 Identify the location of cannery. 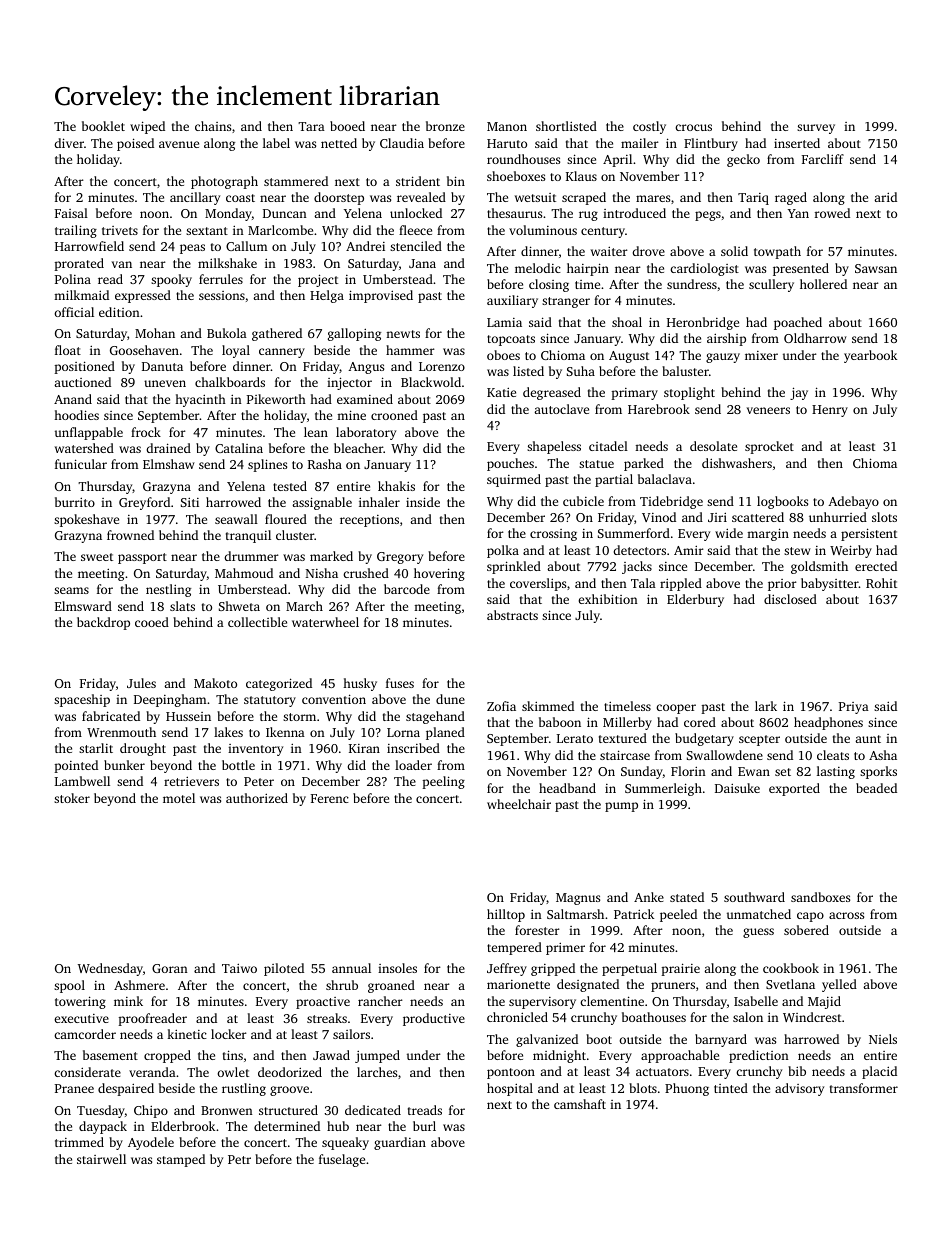
(282, 353).
